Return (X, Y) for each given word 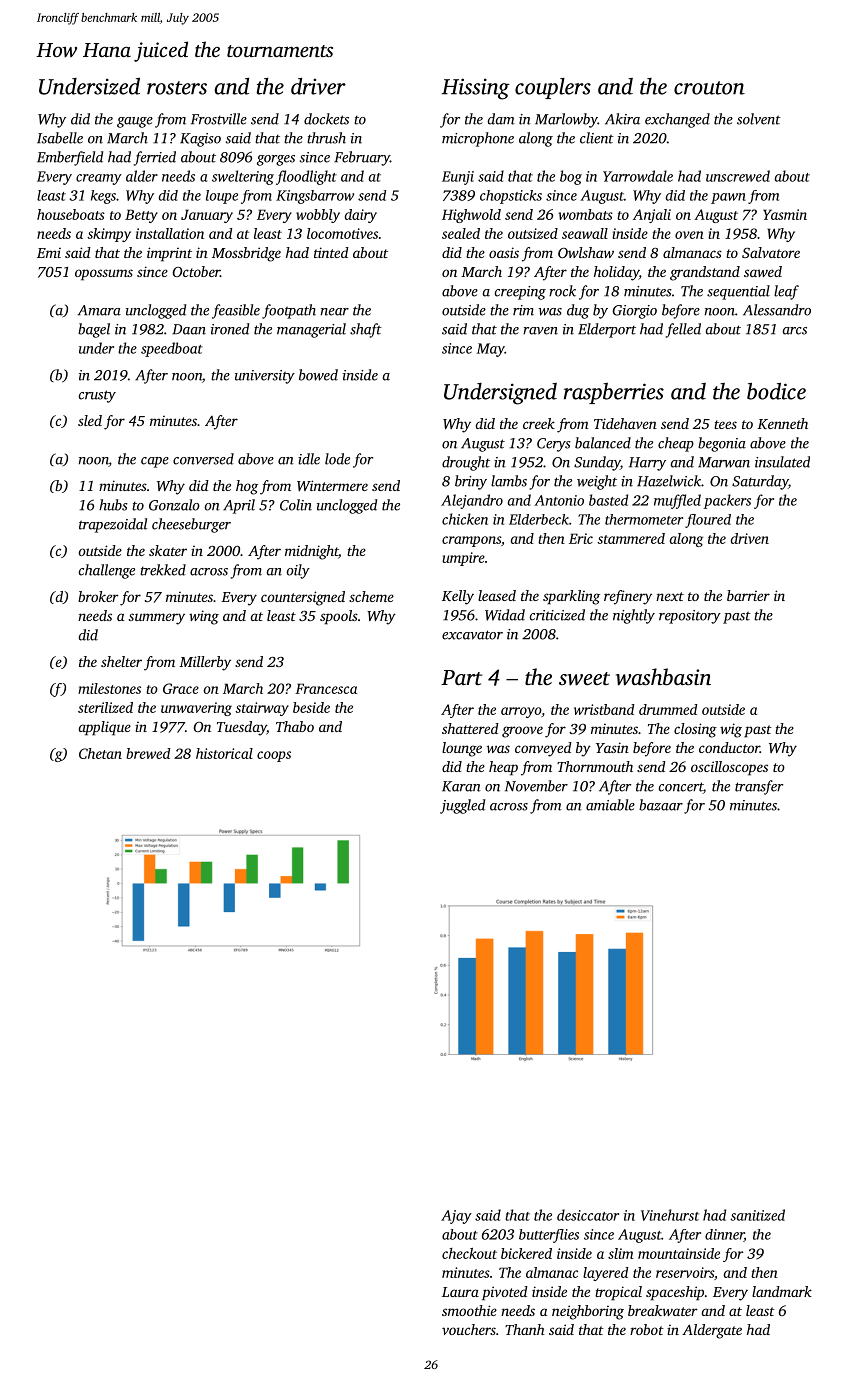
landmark (782, 1291)
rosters (177, 88)
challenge (107, 571)
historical (224, 753)
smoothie (469, 1310)
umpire (463, 559)
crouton (709, 88)
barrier (748, 595)
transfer (759, 787)
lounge (462, 749)
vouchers (469, 1329)
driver (318, 86)
